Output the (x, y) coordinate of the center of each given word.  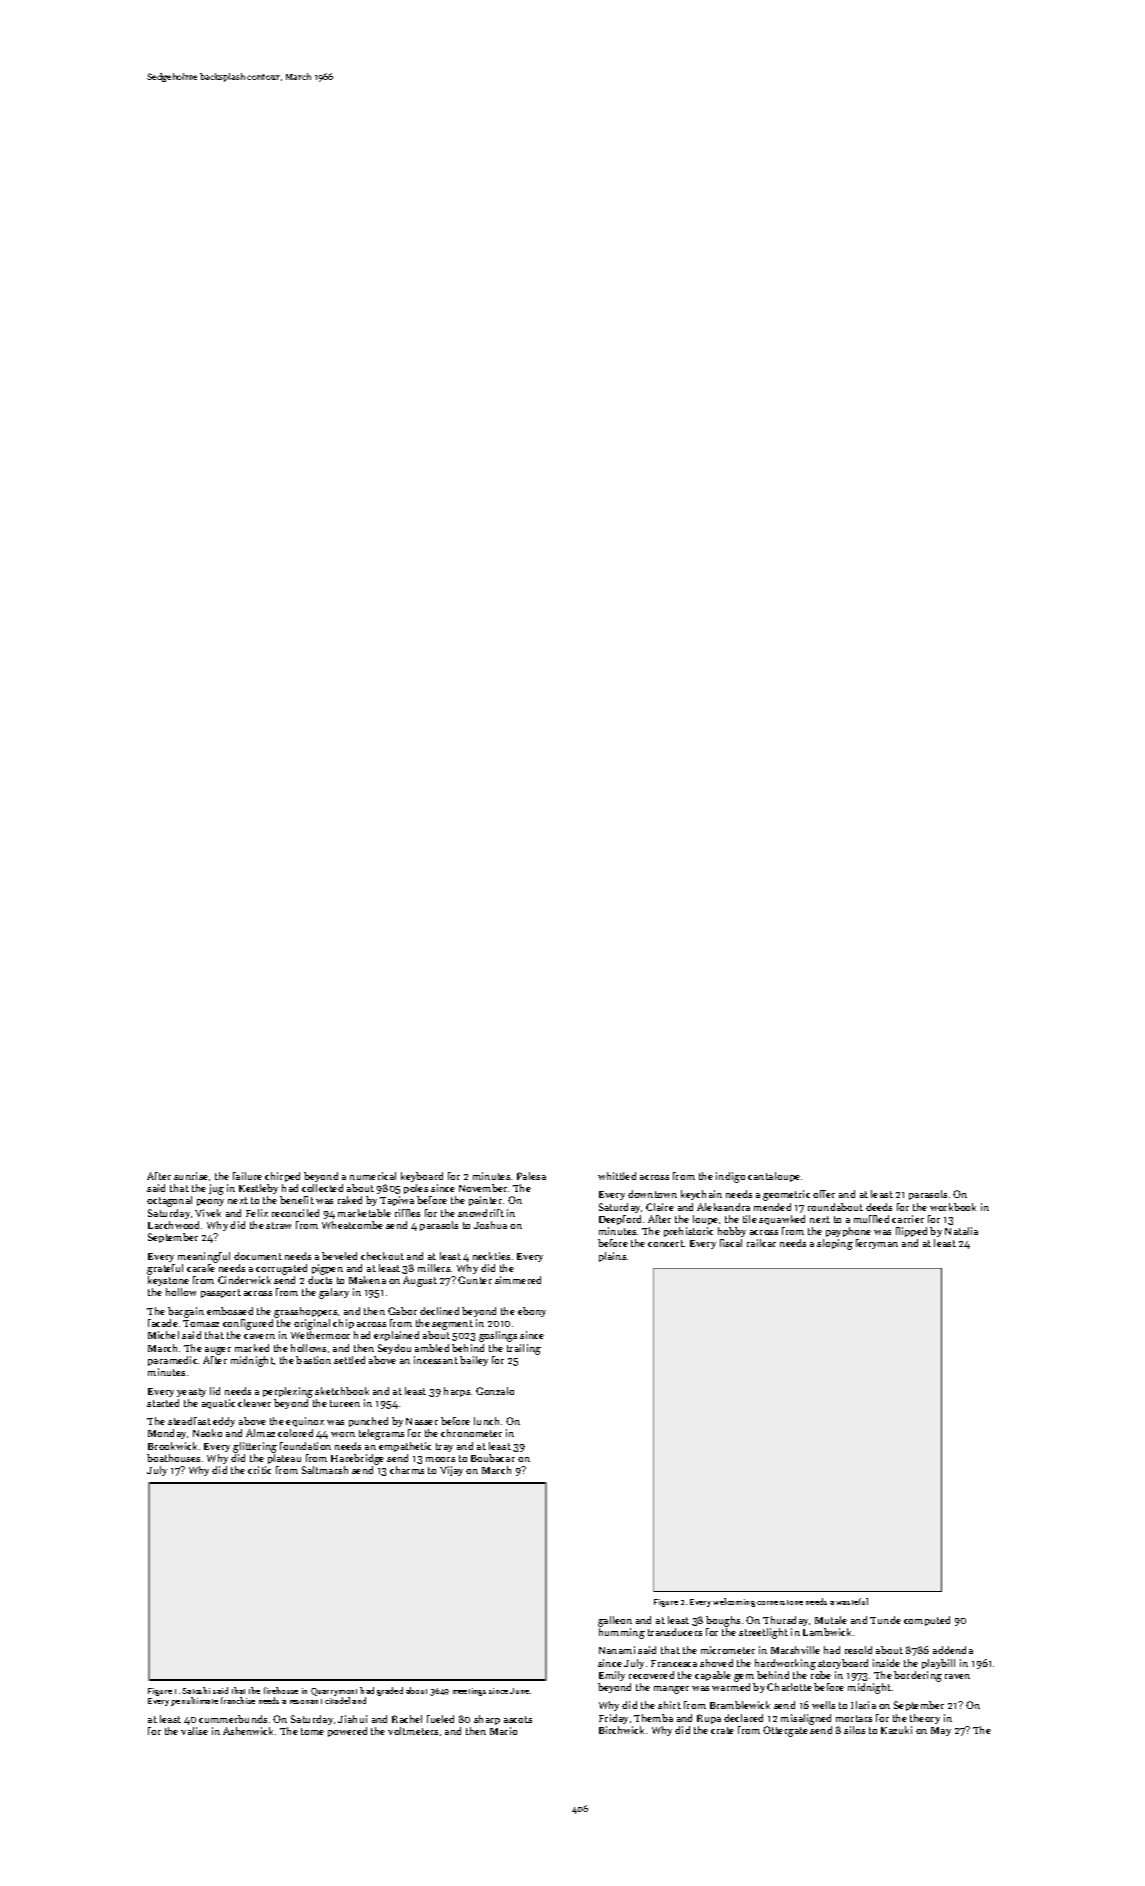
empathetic (405, 1447)
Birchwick (621, 1730)
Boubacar (493, 1458)
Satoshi (196, 1690)
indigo (730, 1177)
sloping (835, 1244)
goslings (498, 1336)
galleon (615, 1621)
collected (322, 1188)
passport (221, 1293)
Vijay (451, 1471)
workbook (953, 1207)
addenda (953, 1650)
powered (347, 1732)
